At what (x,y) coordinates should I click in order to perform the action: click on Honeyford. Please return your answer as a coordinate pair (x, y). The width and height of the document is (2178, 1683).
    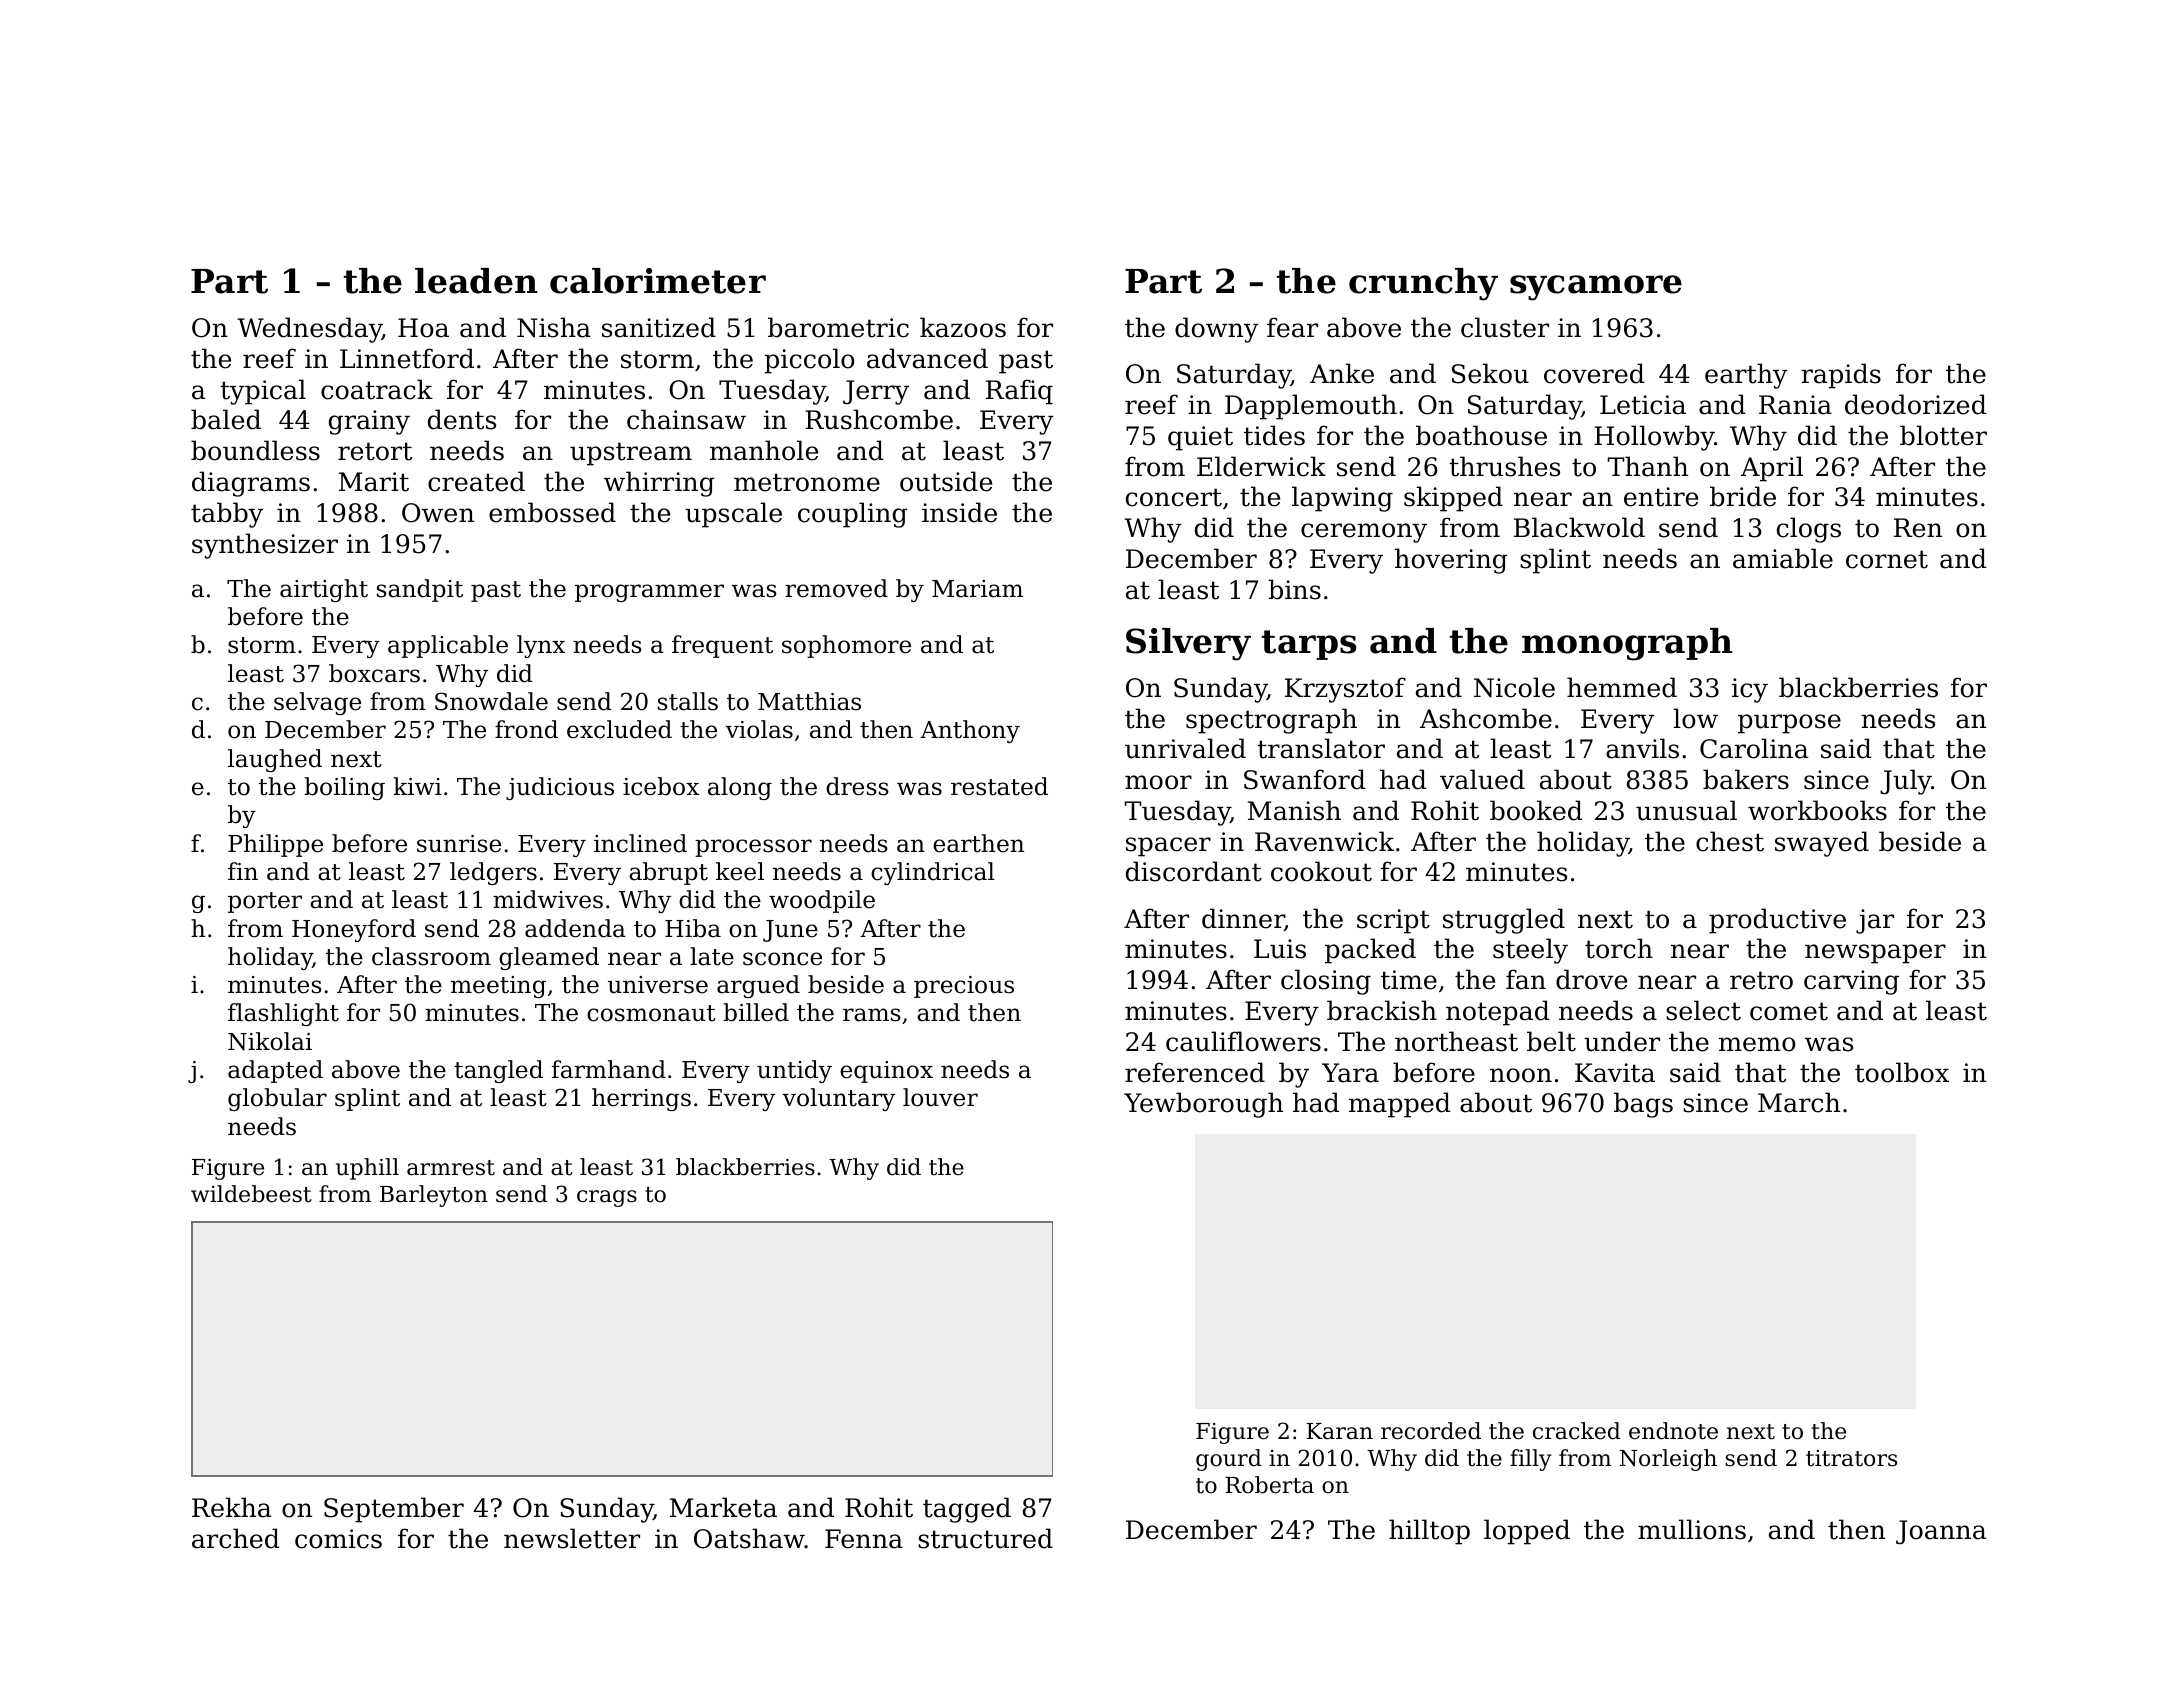
    Looking at the image, I should click on (354, 930).
